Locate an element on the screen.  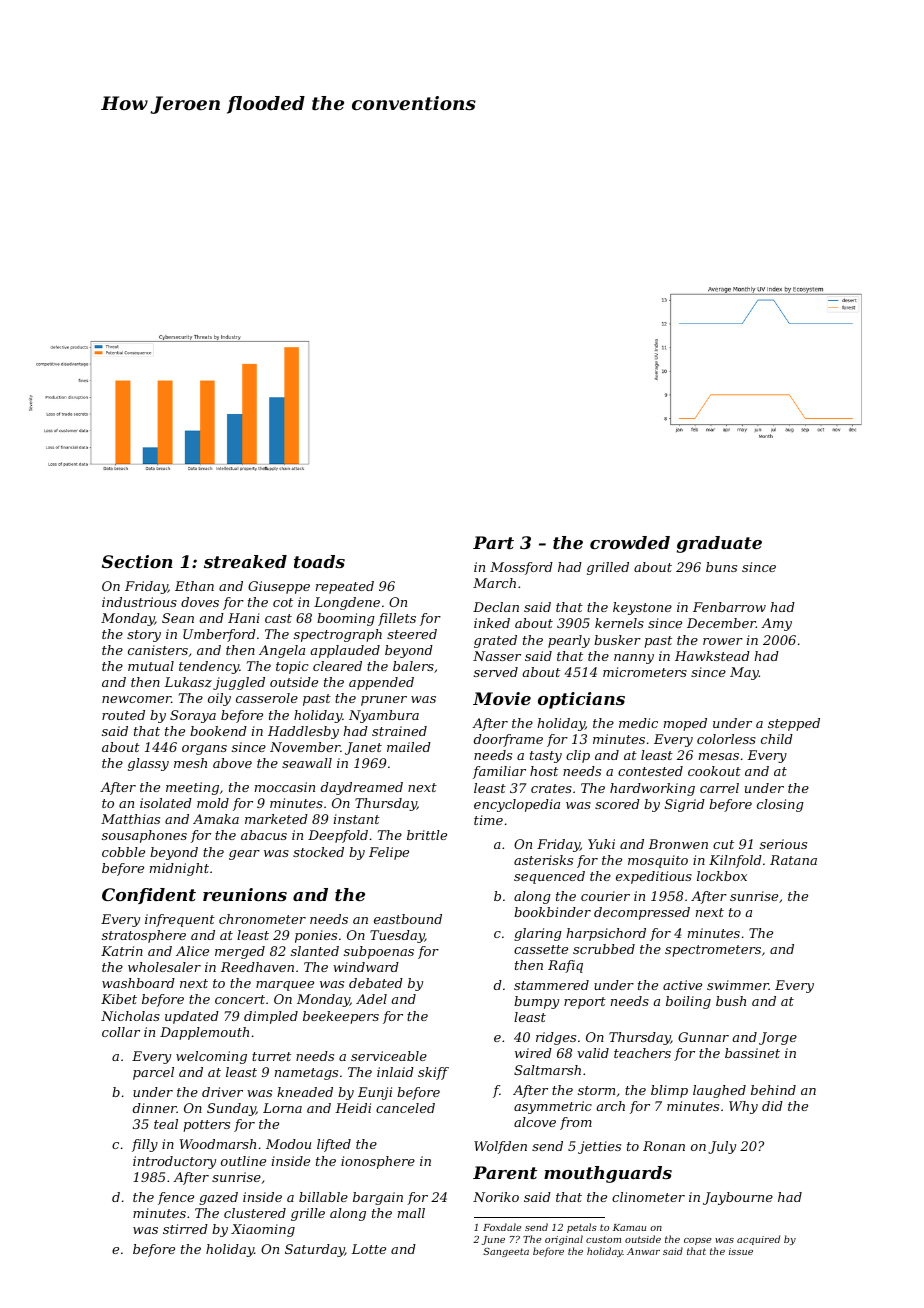
streaked is located at coordinates (245, 561).
